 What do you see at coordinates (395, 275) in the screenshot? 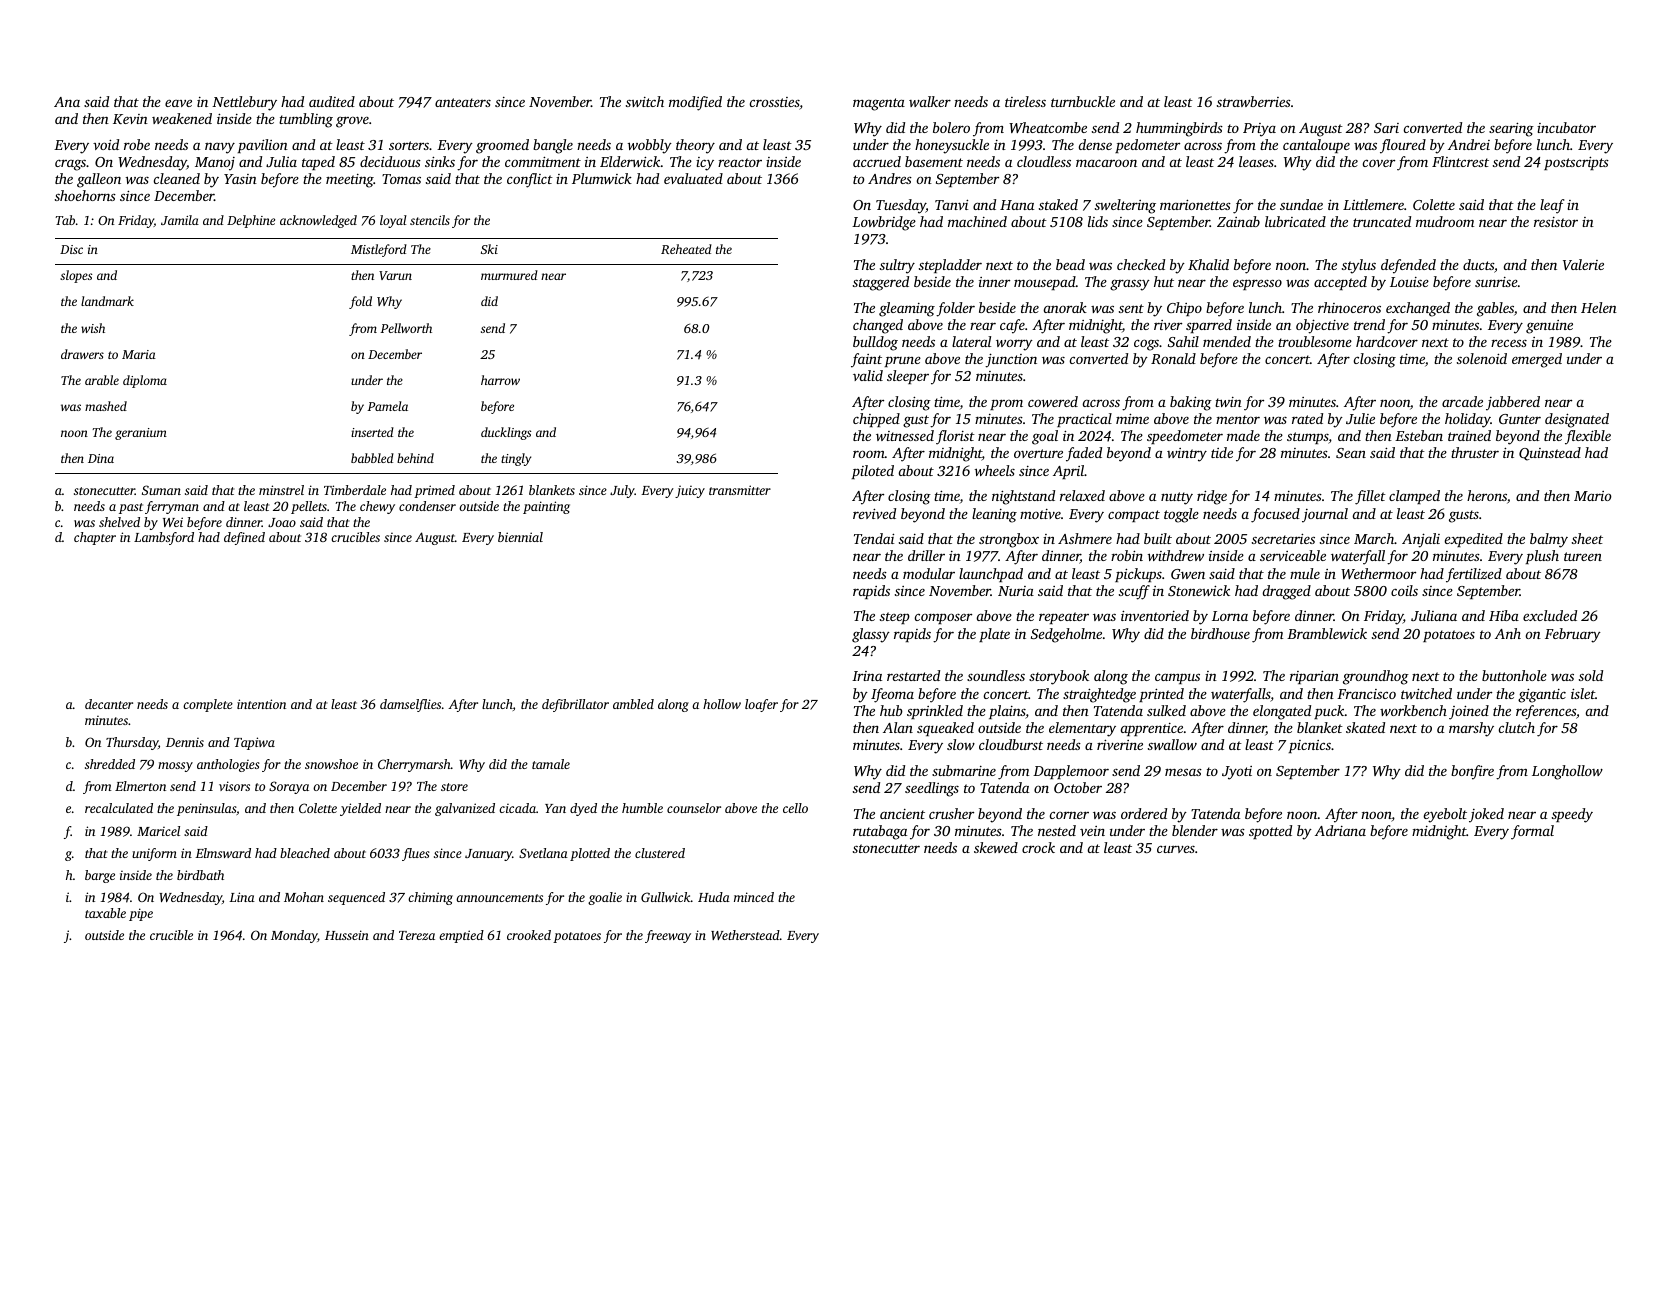
I see `Varun` at bounding box center [395, 275].
